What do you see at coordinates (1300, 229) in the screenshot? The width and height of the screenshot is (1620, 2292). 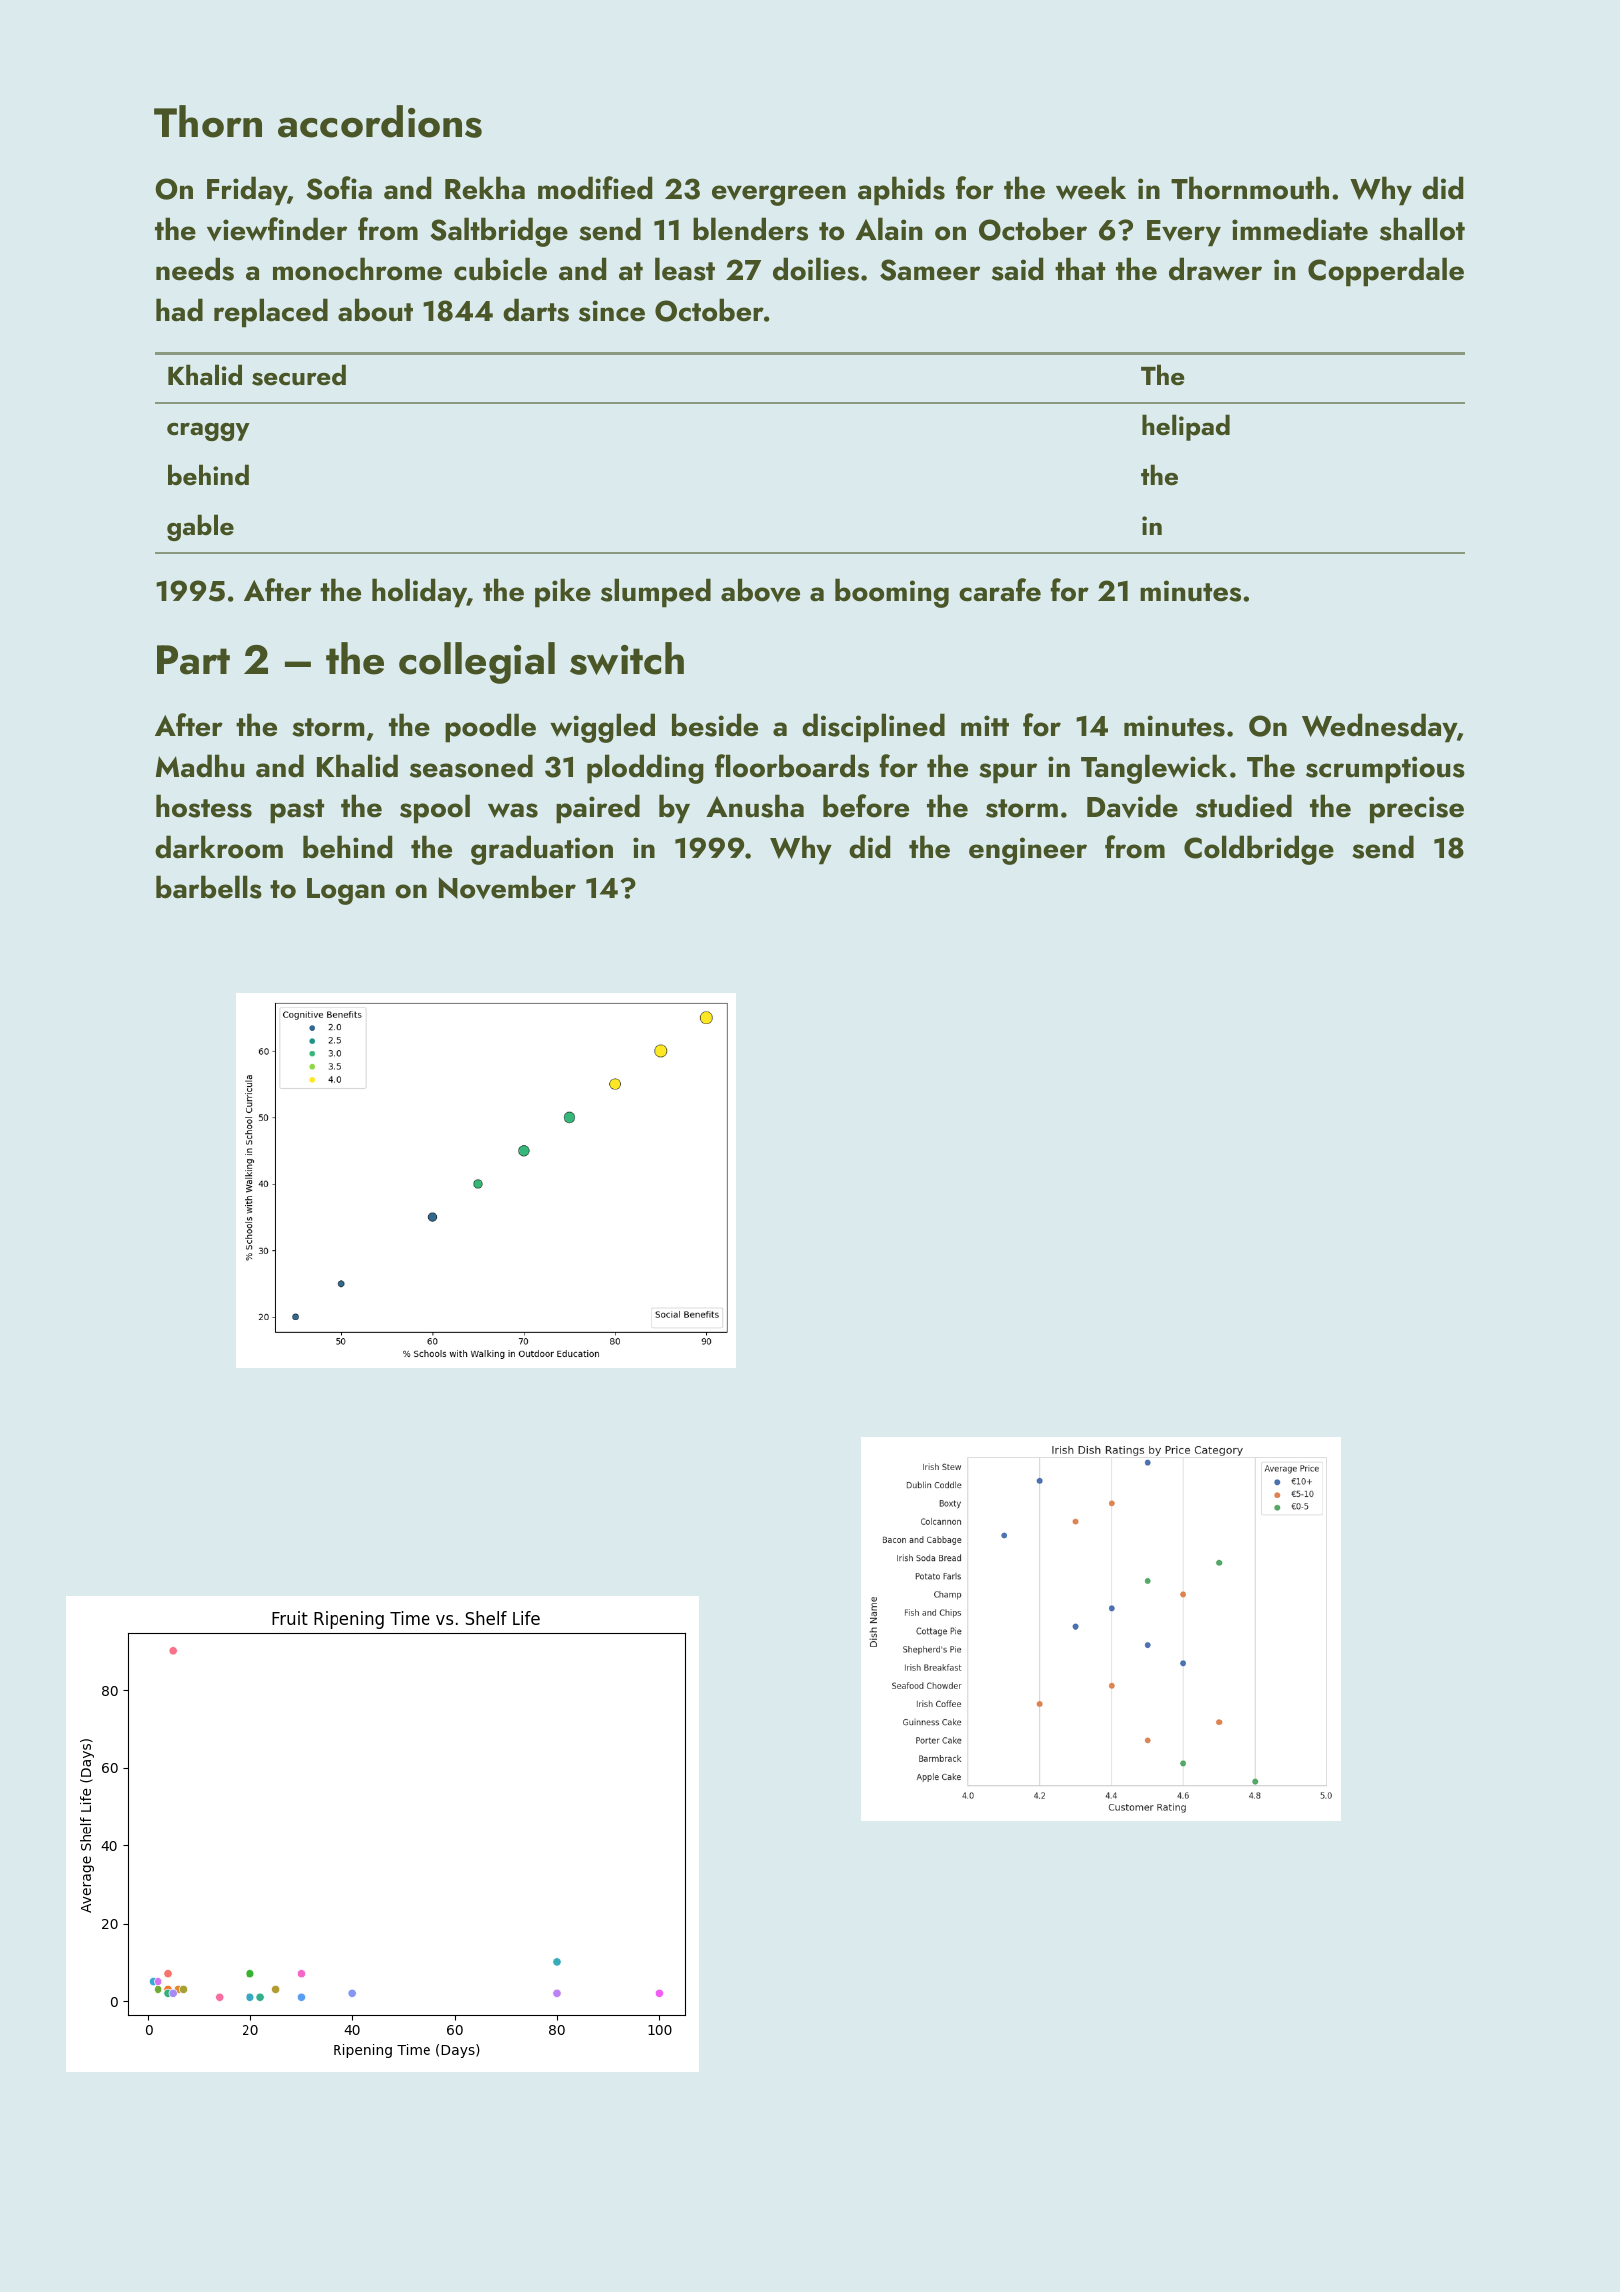 I see `immediate` at bounding box center [1300, 229].
